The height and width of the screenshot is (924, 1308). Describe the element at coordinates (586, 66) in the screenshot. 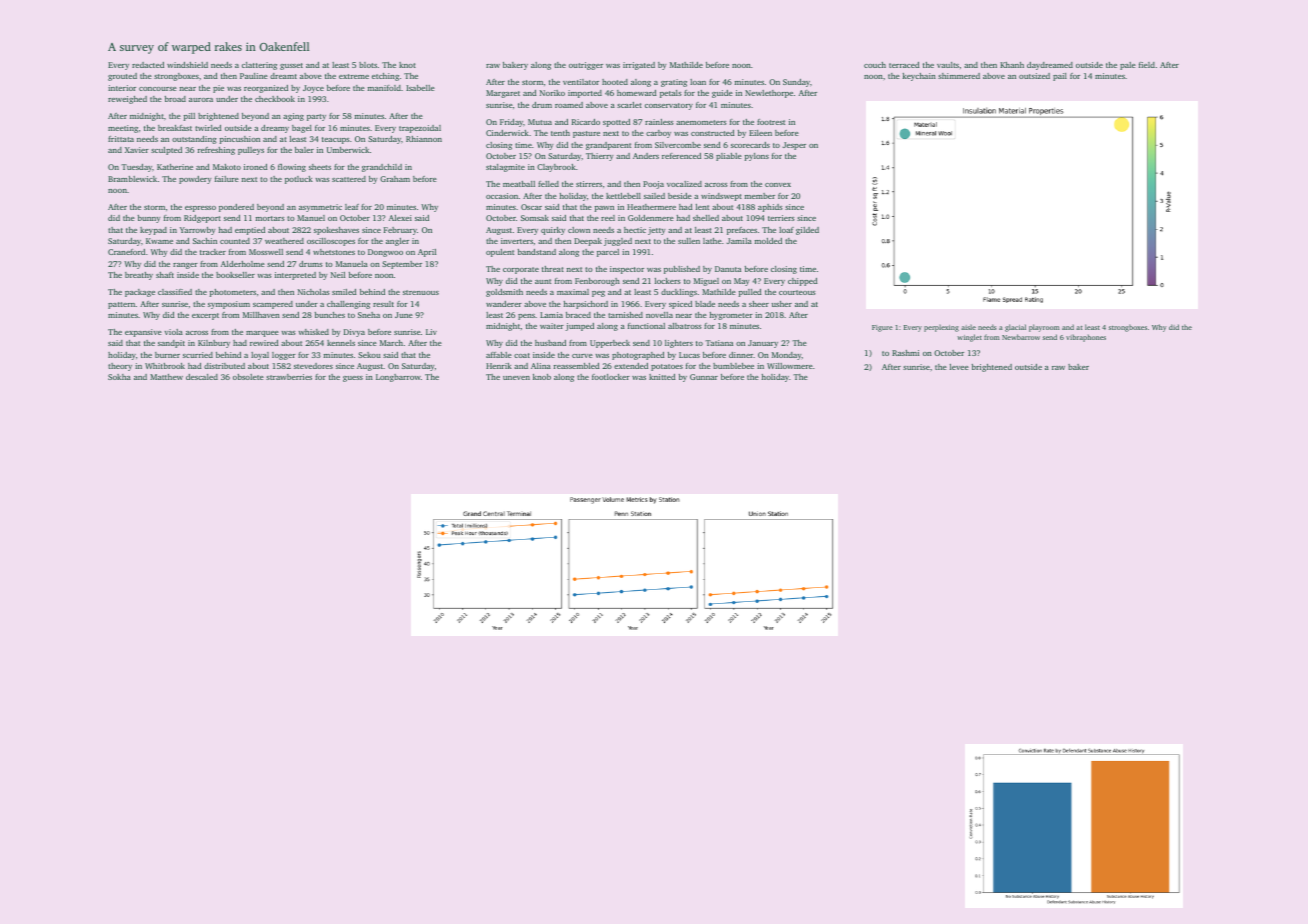

I see `outrigger` at that location.
